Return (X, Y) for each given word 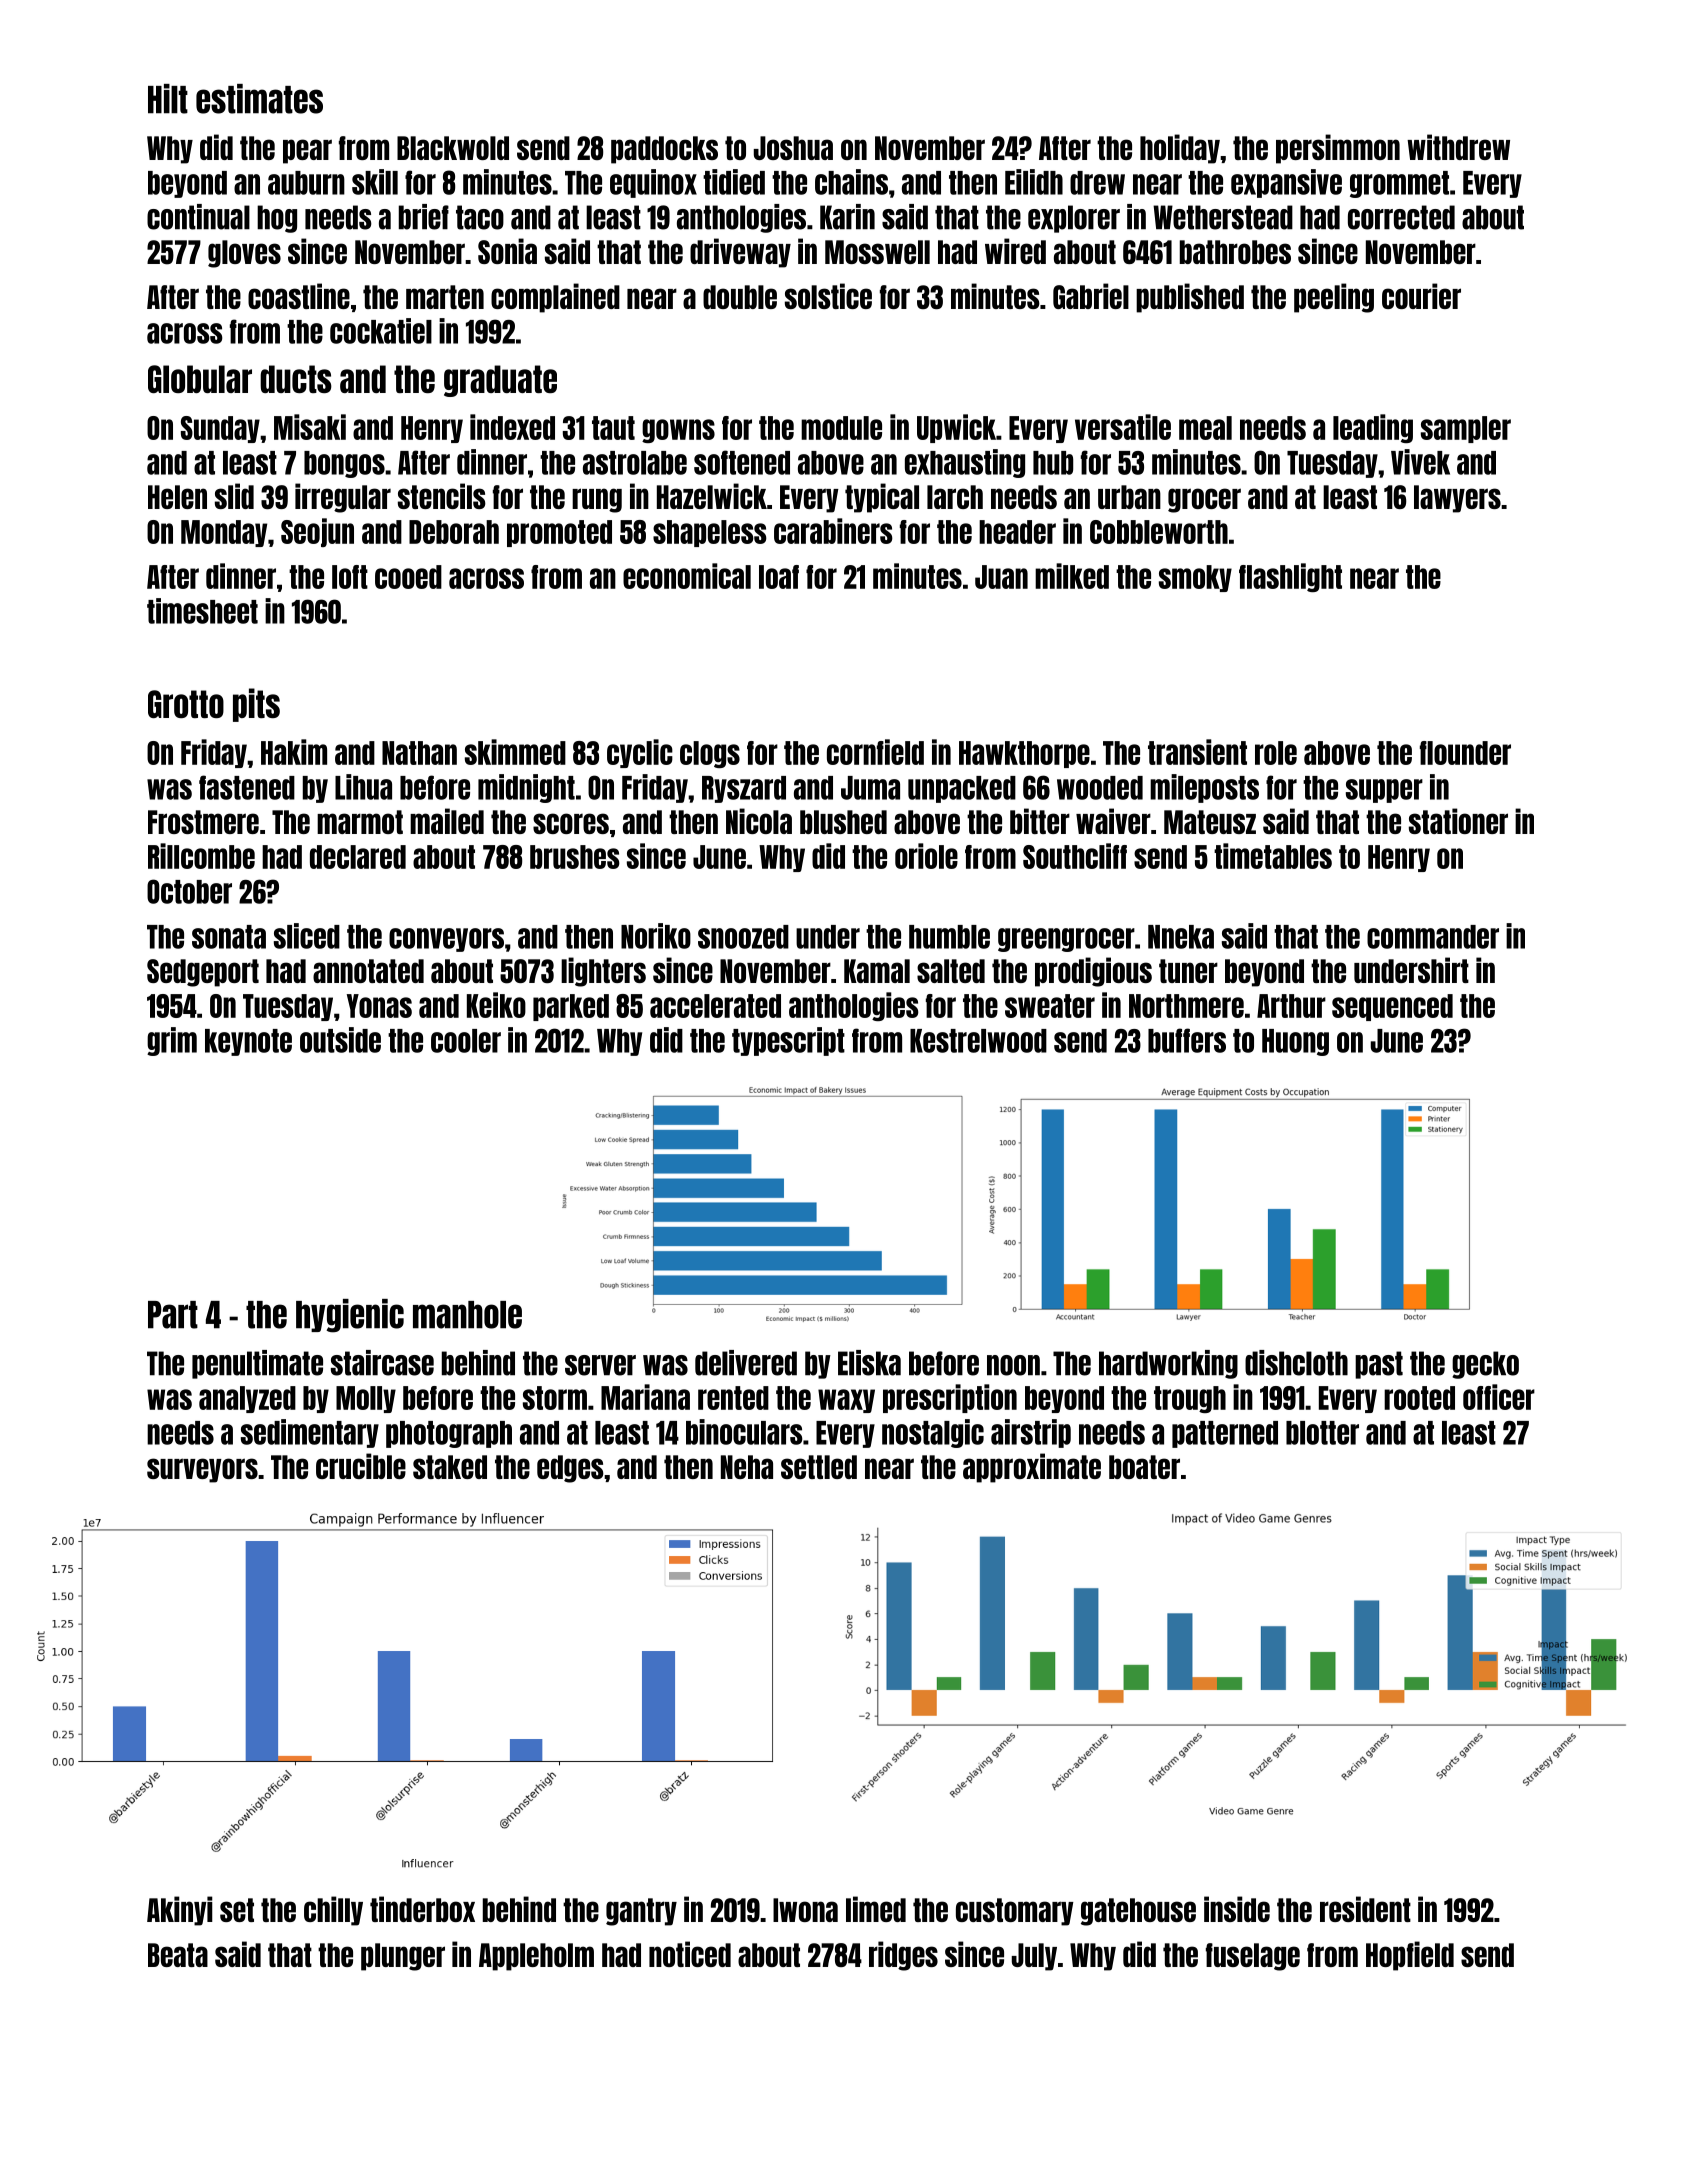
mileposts (1204, 788)
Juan (1001, 577)
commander (1433, 937)
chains (851, 182)
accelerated (715, 1006)
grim (172, 1041)
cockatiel (381, 331)
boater (1144, 1467)
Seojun (317, 532)
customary (1015, 1912)
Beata (178, 1955)
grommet (1399, 184)
